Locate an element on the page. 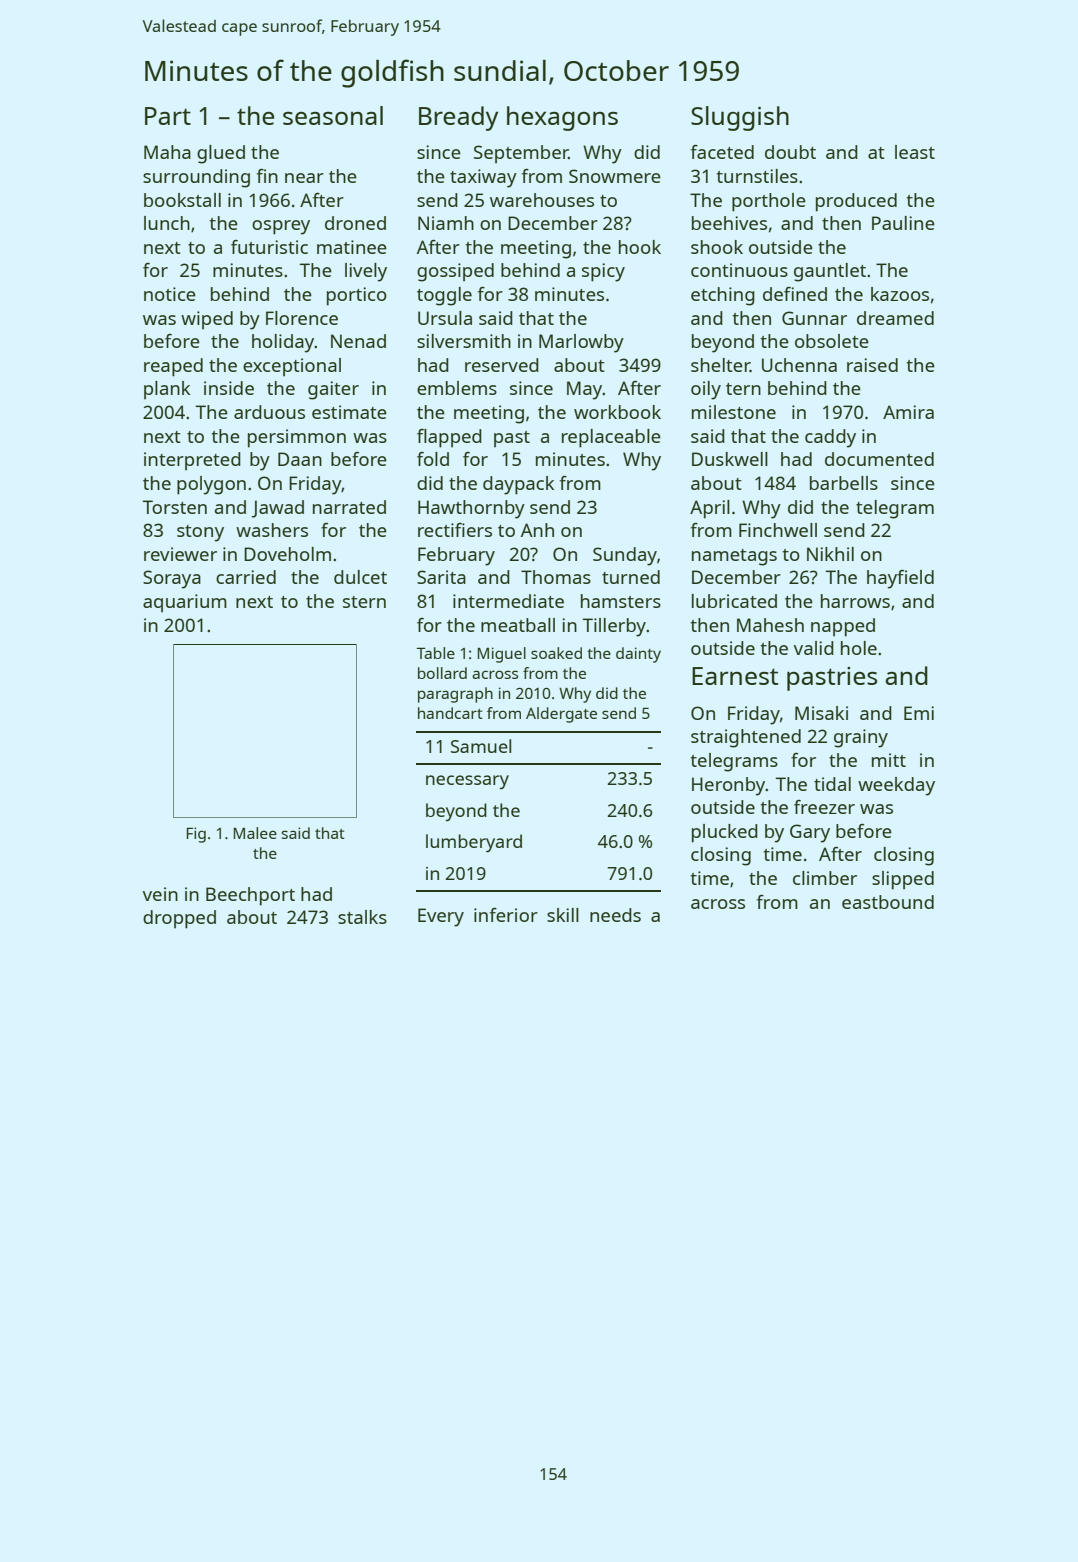  daypack is located at coordinates (518, 485).
